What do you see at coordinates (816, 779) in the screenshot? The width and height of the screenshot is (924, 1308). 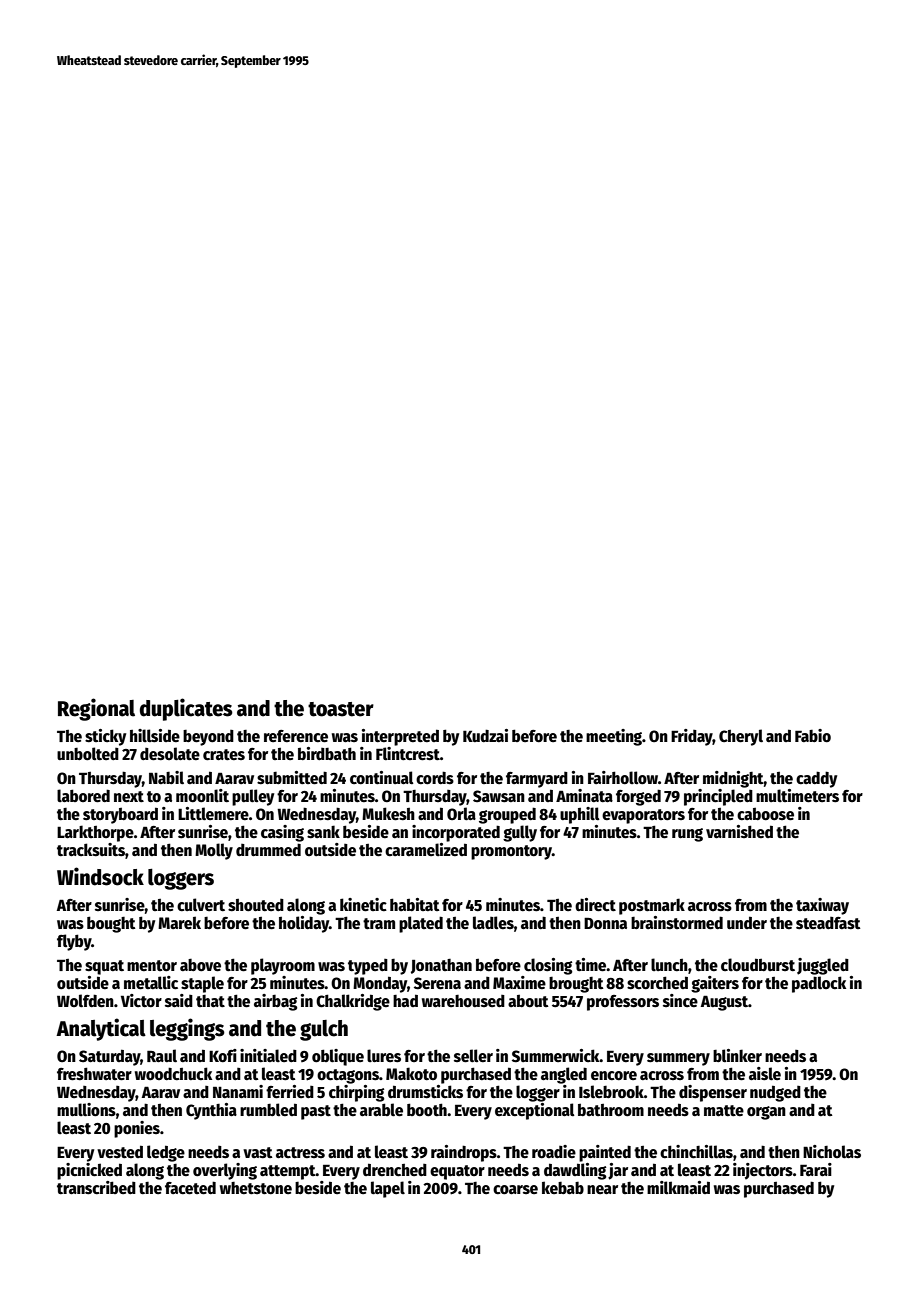 I see `caddy` at bounding box center [816, 779].
